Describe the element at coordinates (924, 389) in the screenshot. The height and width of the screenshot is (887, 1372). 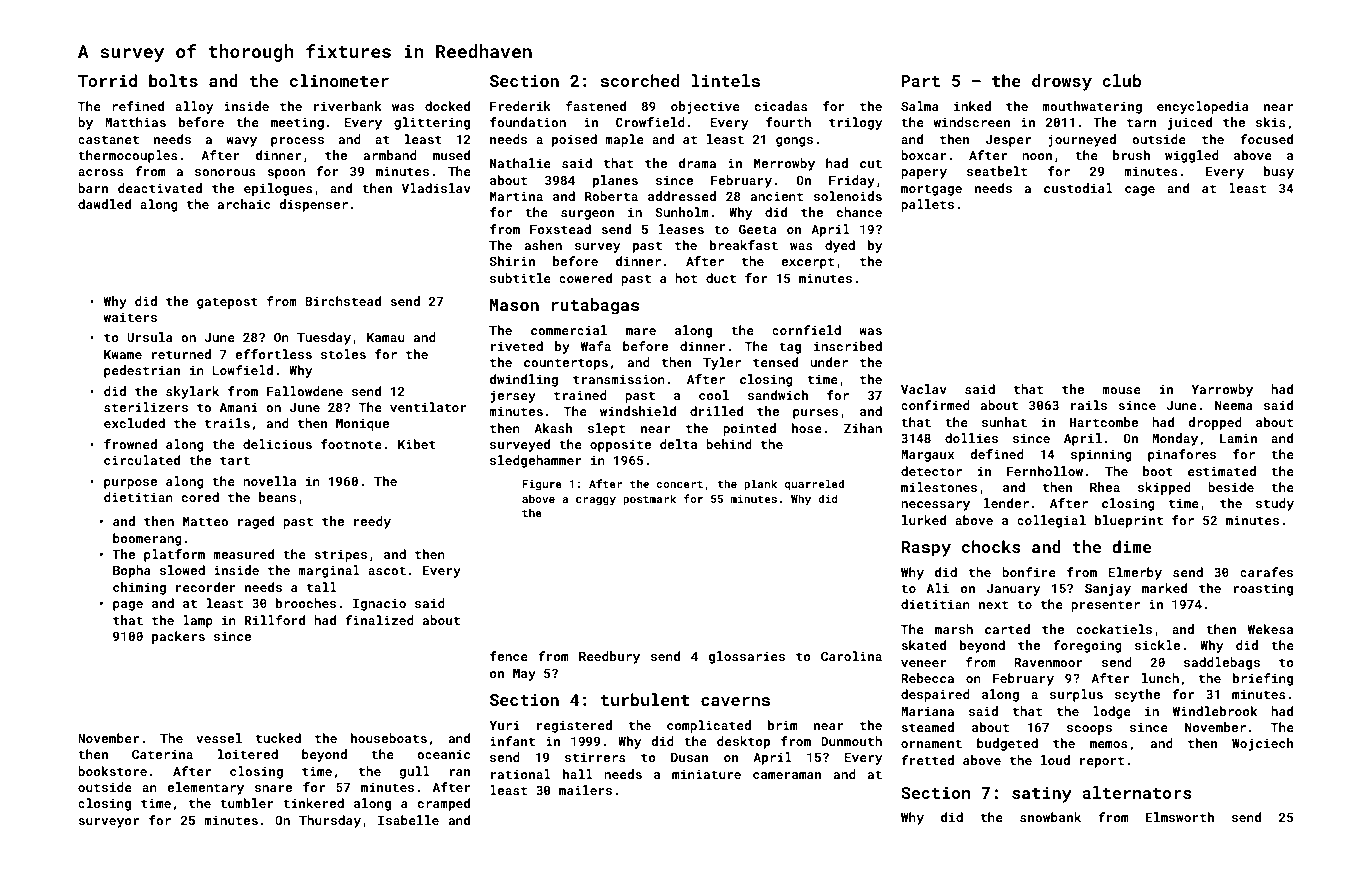
I see `Vaclav` at that location.
